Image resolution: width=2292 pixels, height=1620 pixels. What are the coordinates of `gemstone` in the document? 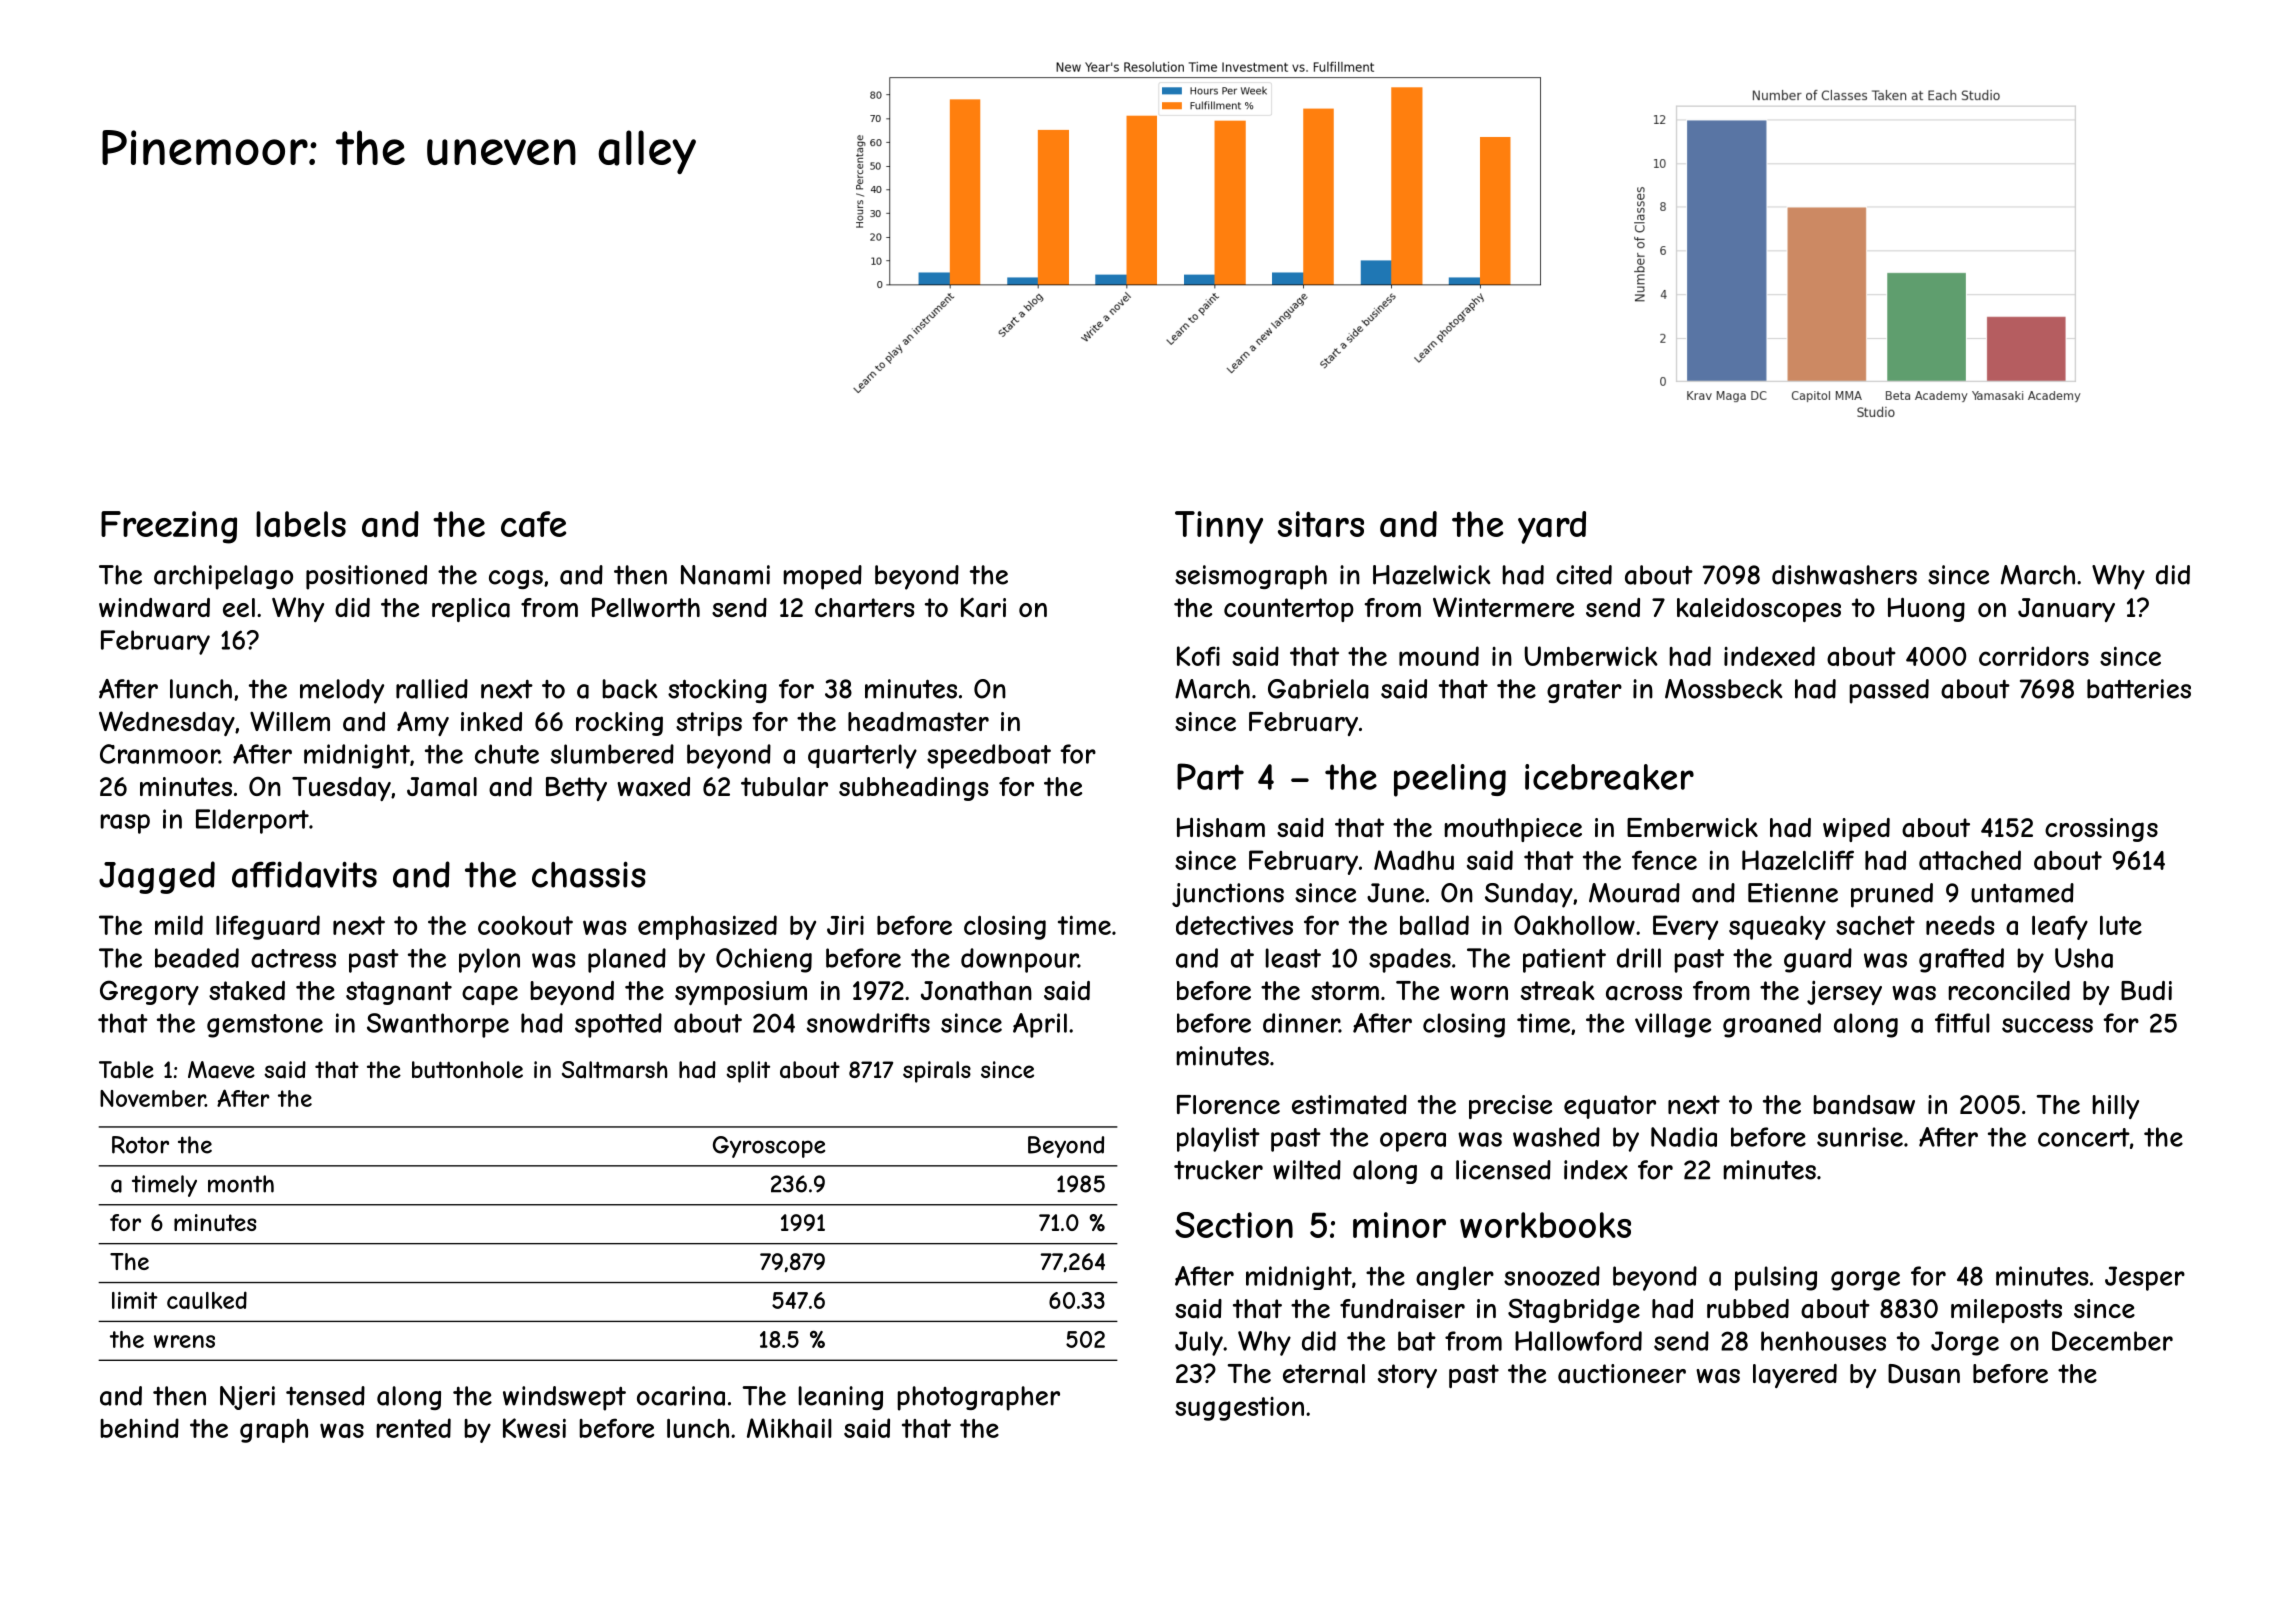 It's located at (265, 1026).
